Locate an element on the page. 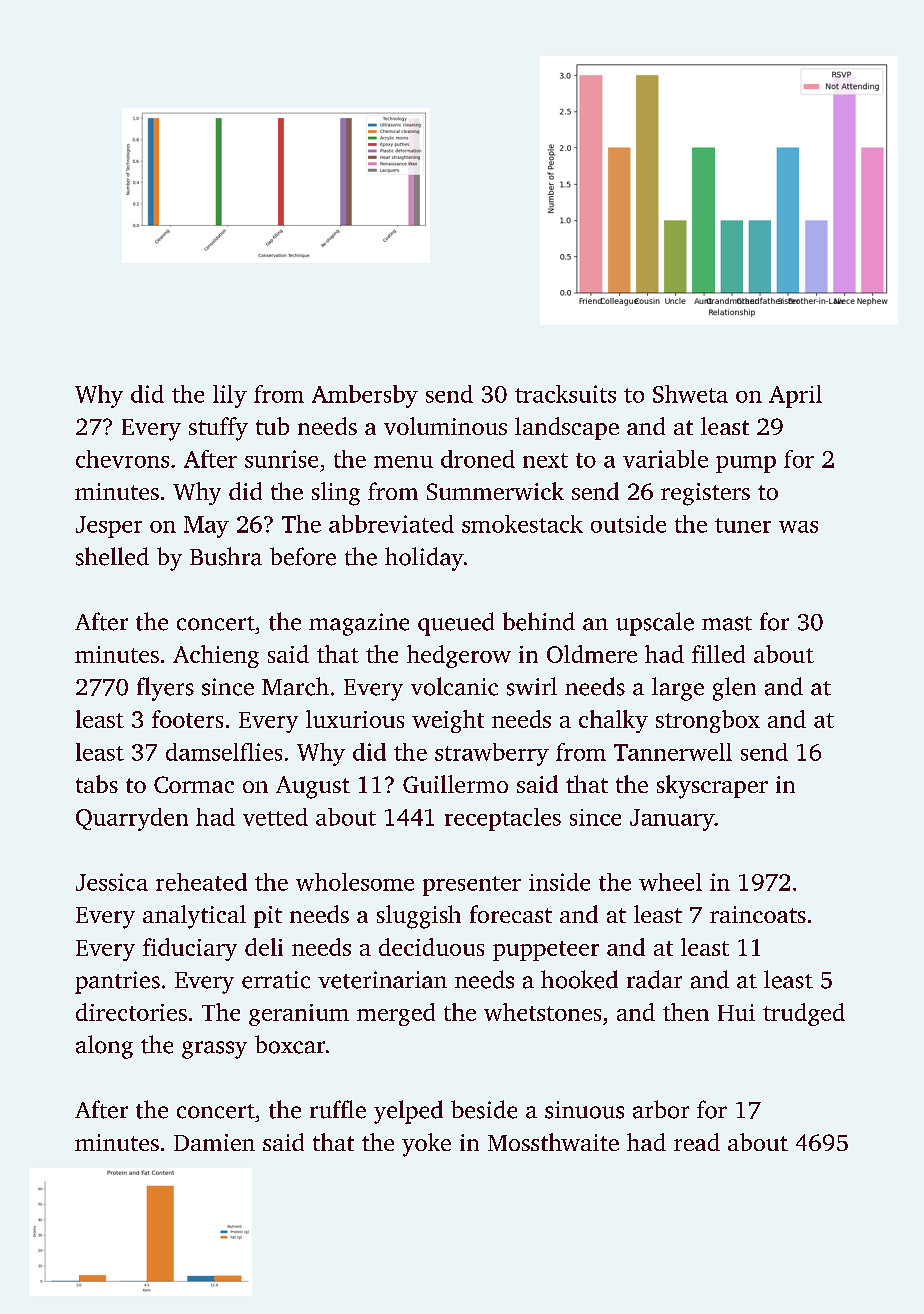 The height and width of the document is (1314, 924). behind is located at coordinates (539, 621).
